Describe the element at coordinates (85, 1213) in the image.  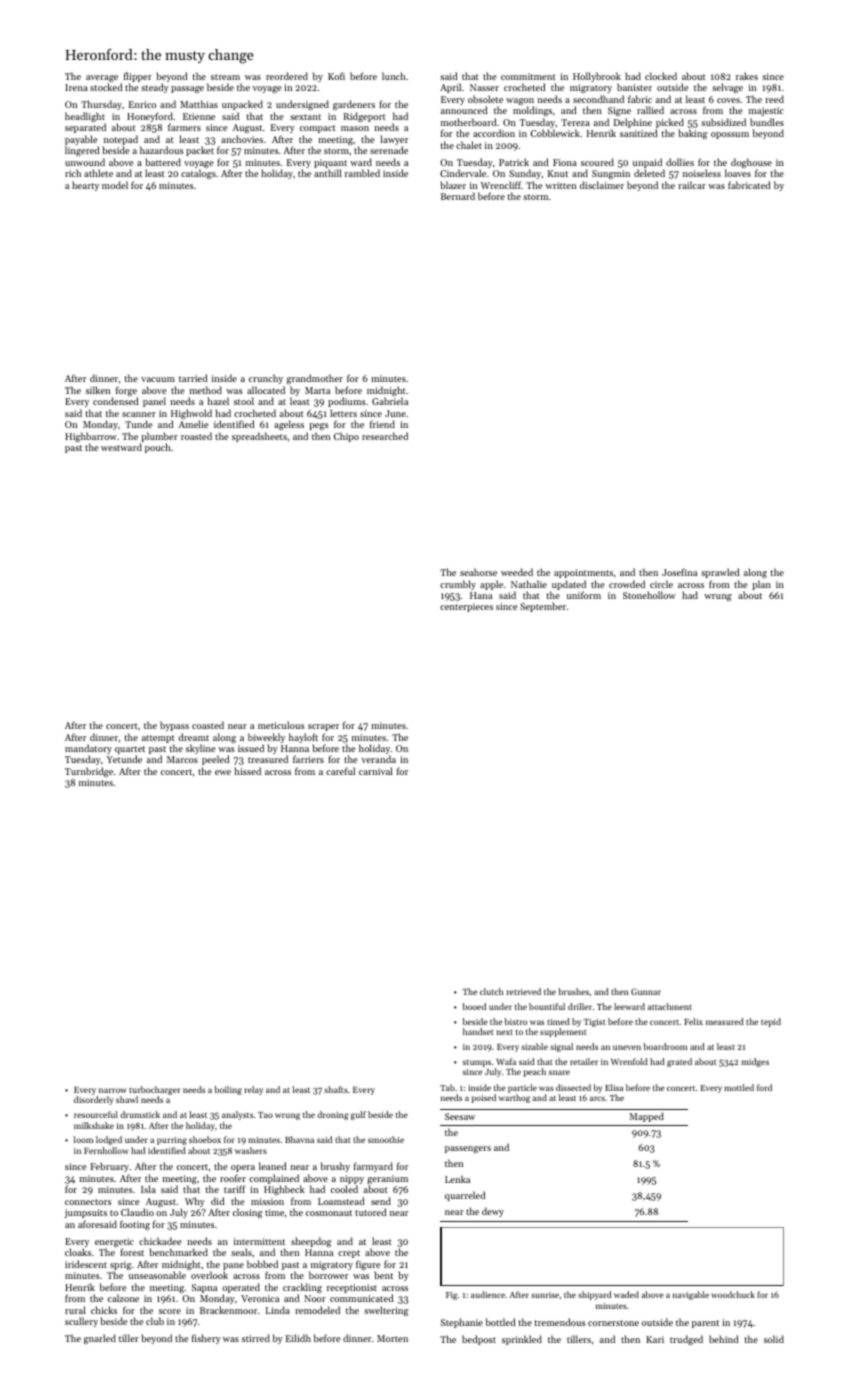
I see `jumpsuits` at that location.
